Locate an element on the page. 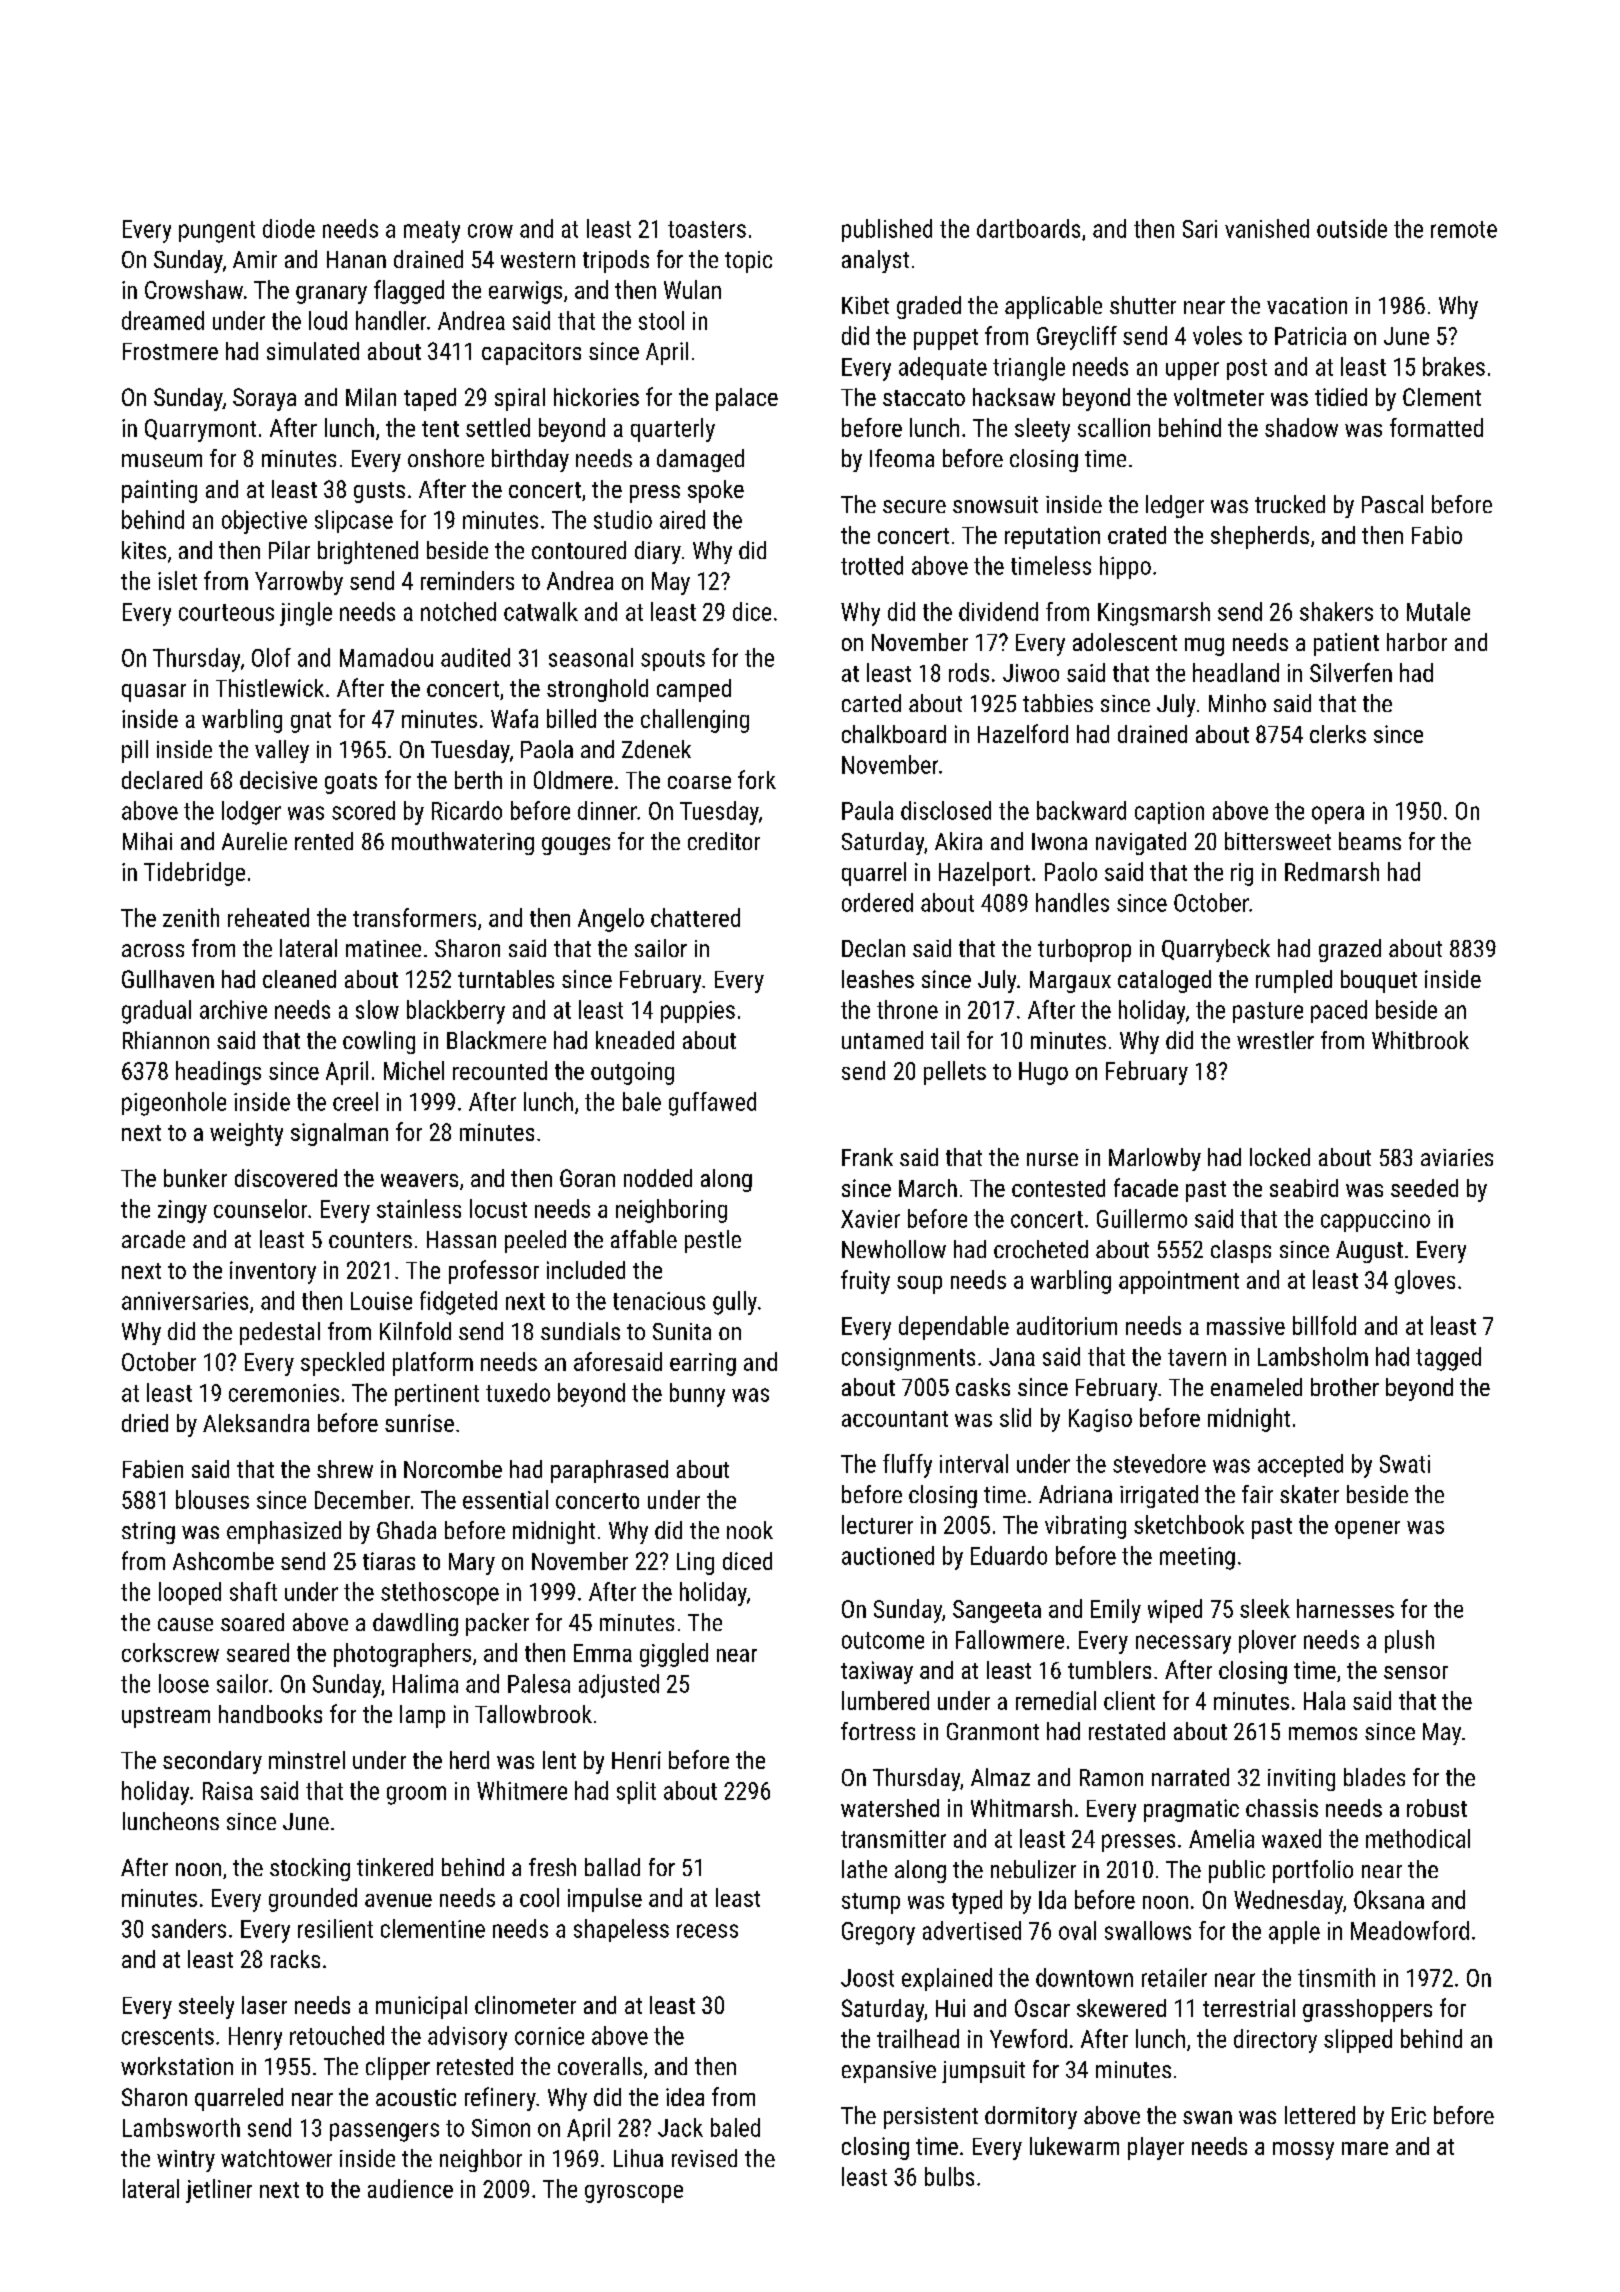 This page has width=1620, height=2292. declared is located at coordinates (162, 780).
